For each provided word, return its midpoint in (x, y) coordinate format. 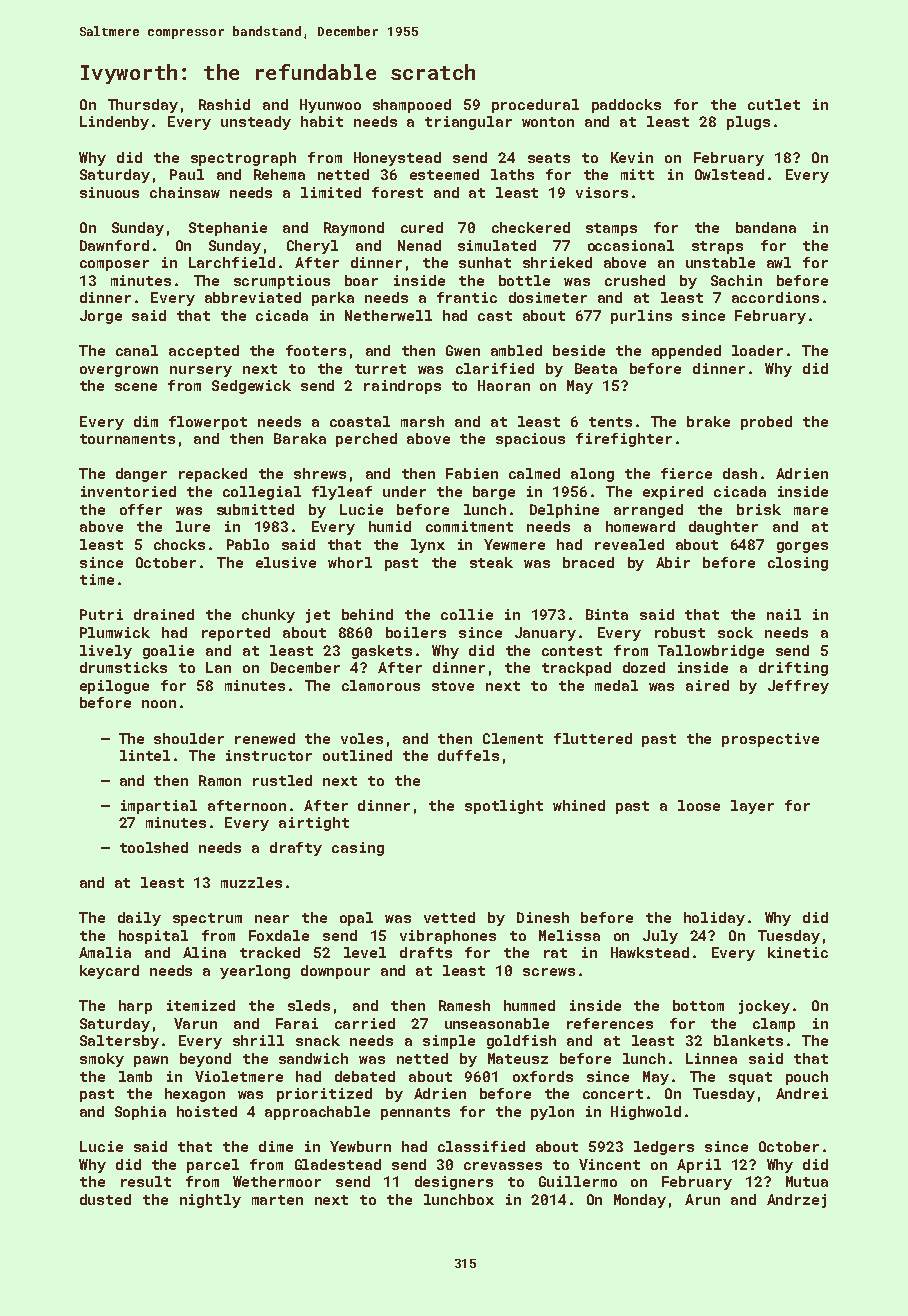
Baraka (300, 438)
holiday (714, 919)
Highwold (646, 1113)
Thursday (143, 106)
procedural (535, 106)
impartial (159, 807)
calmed (534, 473)
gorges (802, 547)
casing (358, 849)
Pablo (248, 544)
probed (766, 423)
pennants (415, 1113)
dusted (105, 1199)
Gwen (463, 350)
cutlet (774, 104)
